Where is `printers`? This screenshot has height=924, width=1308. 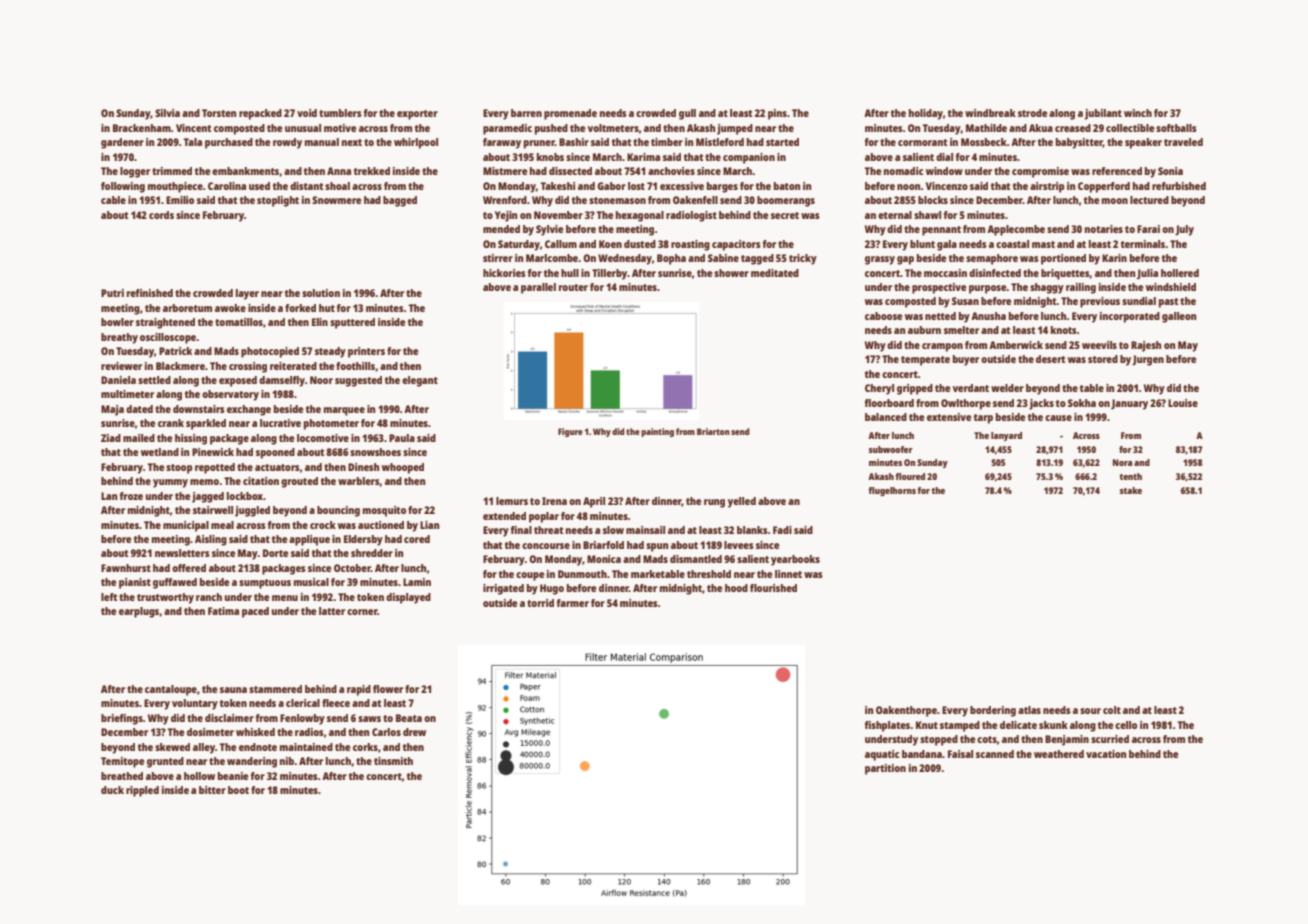 printers is located at coordinates (366, 352).
